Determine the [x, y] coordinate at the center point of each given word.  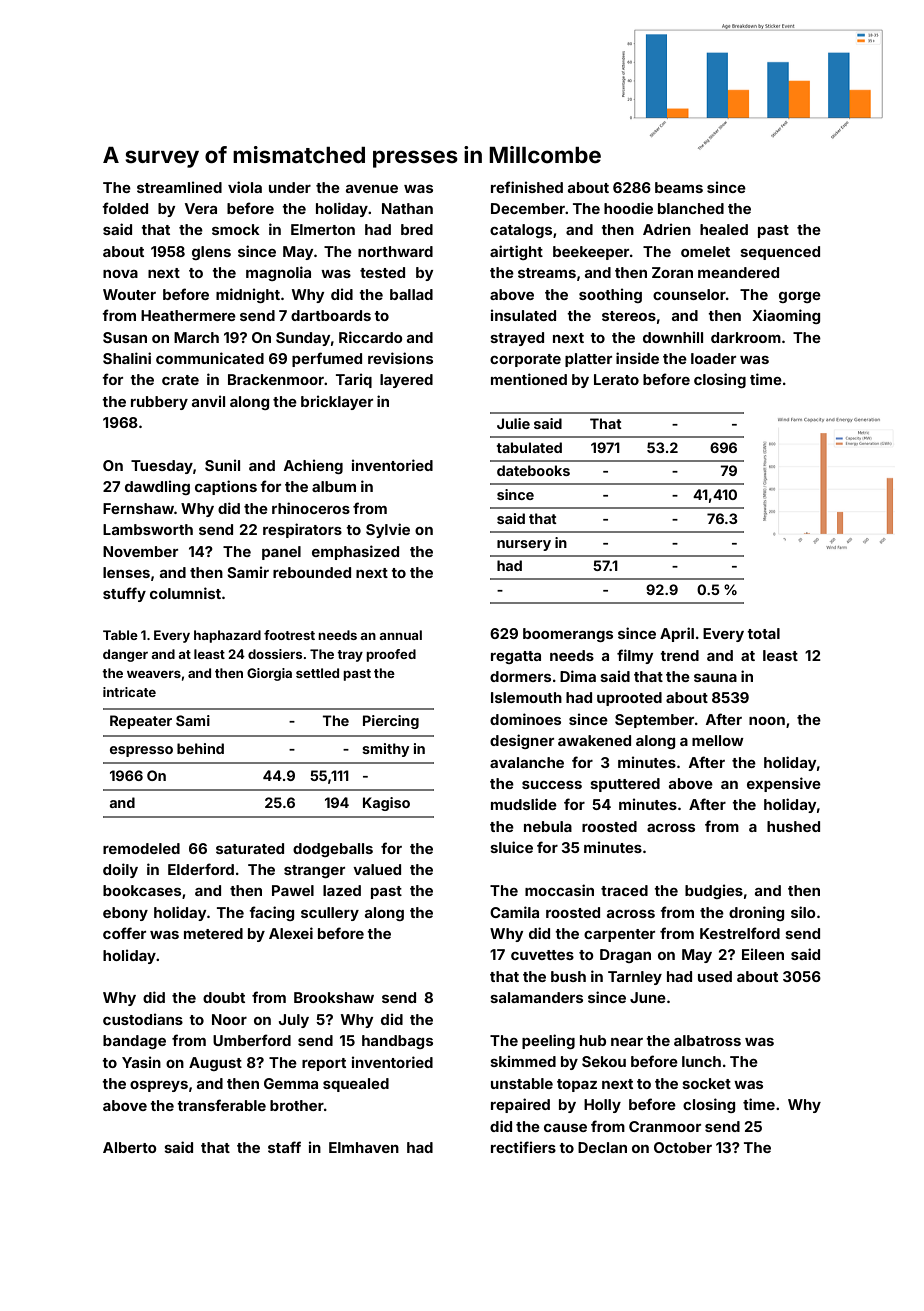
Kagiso [386, 804]
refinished [527, 187]
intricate [129, 692]
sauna [715, 678]
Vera [201, 208]
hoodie [628, 208]
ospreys [159, 1086]
